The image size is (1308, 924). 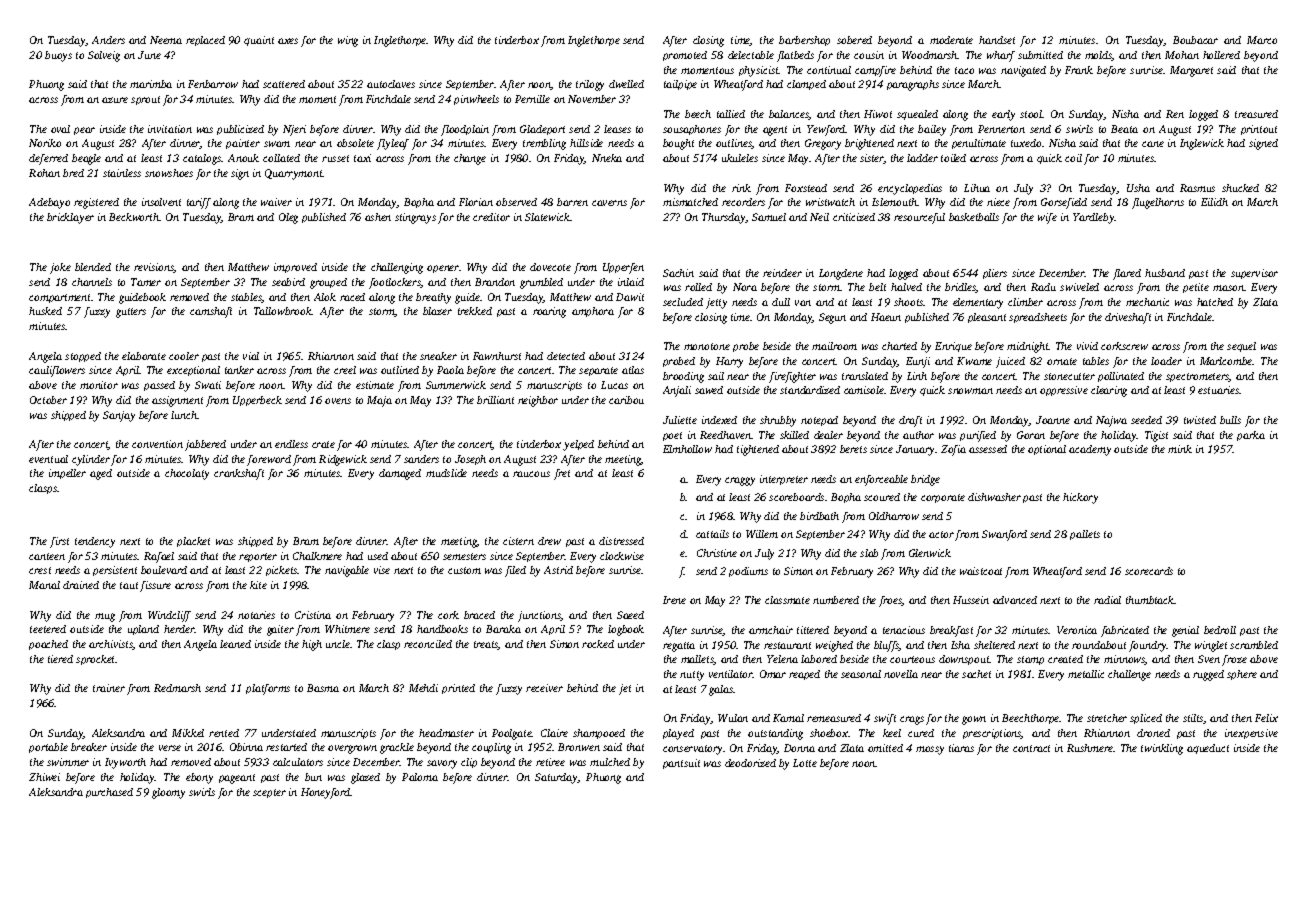 I want to click on Radu, so click(x=1043, y=287).
